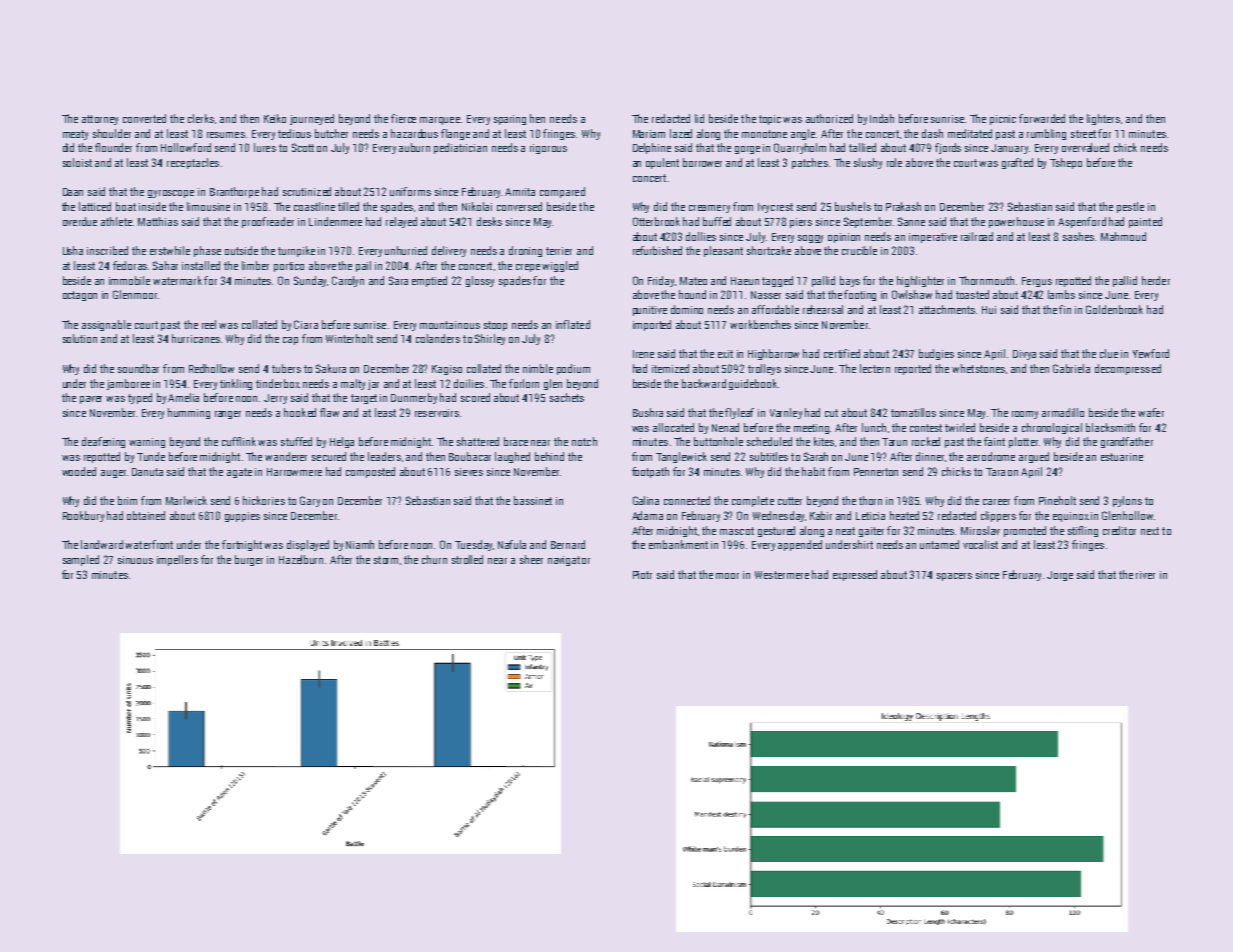  Describe the element at coordinates (91, 400) in the document. I see `paver` at that location.
